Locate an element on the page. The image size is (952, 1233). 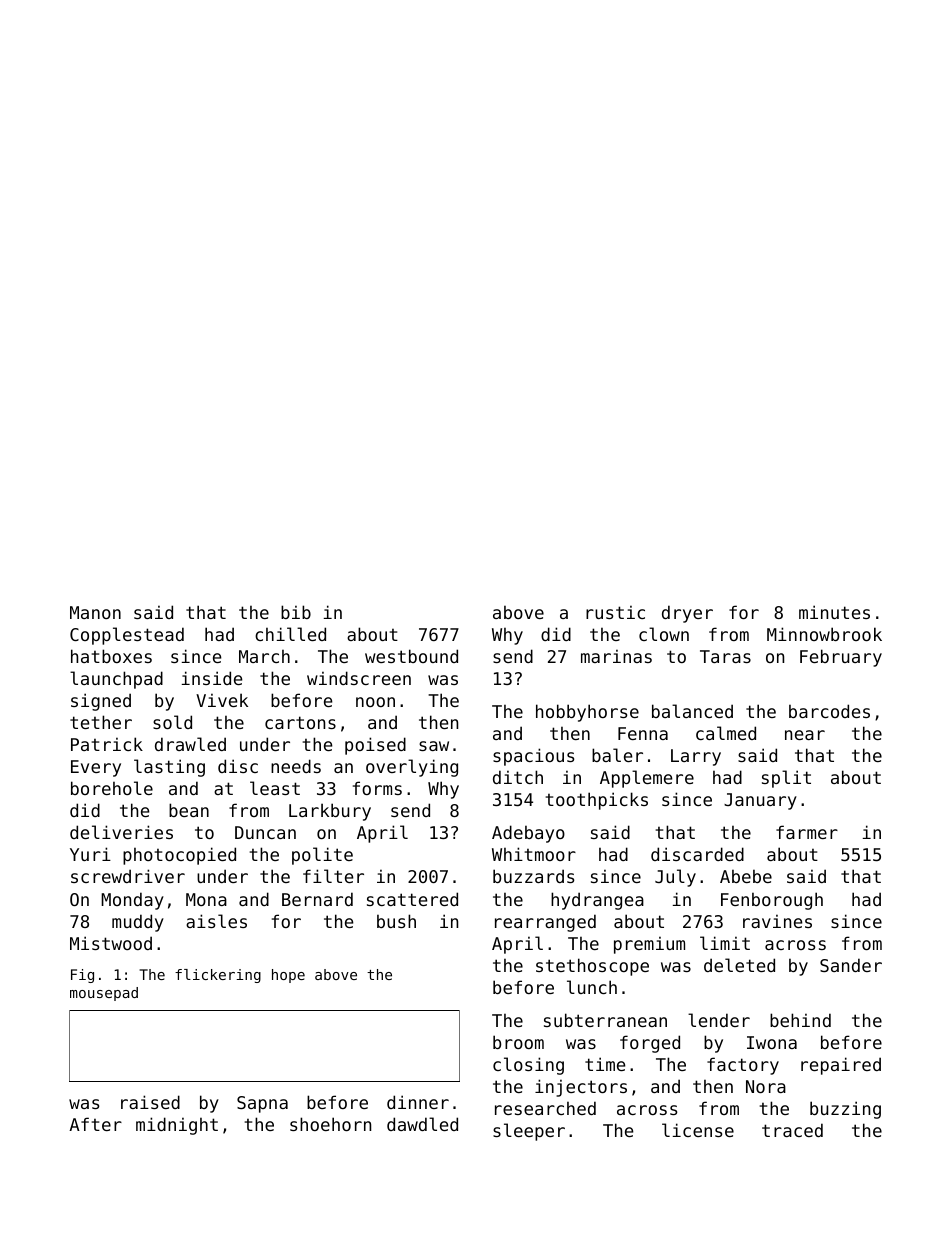
Sapna is located at coordinates (262, 1104).
